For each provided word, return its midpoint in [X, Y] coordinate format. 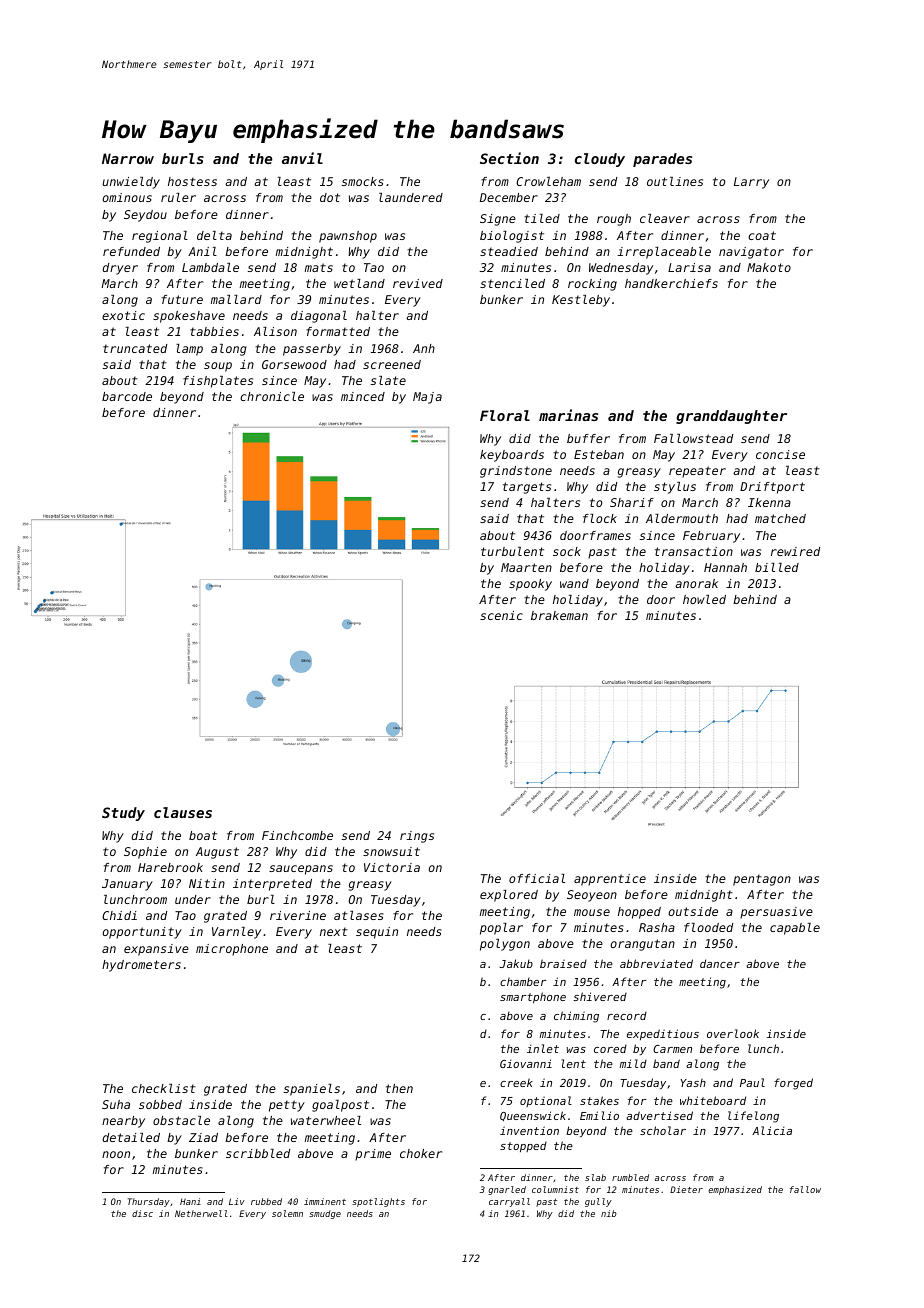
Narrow [128, 158]
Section [509, 158]
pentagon [762, 880]
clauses [183, 812]
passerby [312, 350]
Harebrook [170, 867]
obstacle [181, 1120]
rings [417, 837]
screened [392, 364]
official [537, 878]
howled [704, 599]
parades [662, 160]
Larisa [689, 267]
